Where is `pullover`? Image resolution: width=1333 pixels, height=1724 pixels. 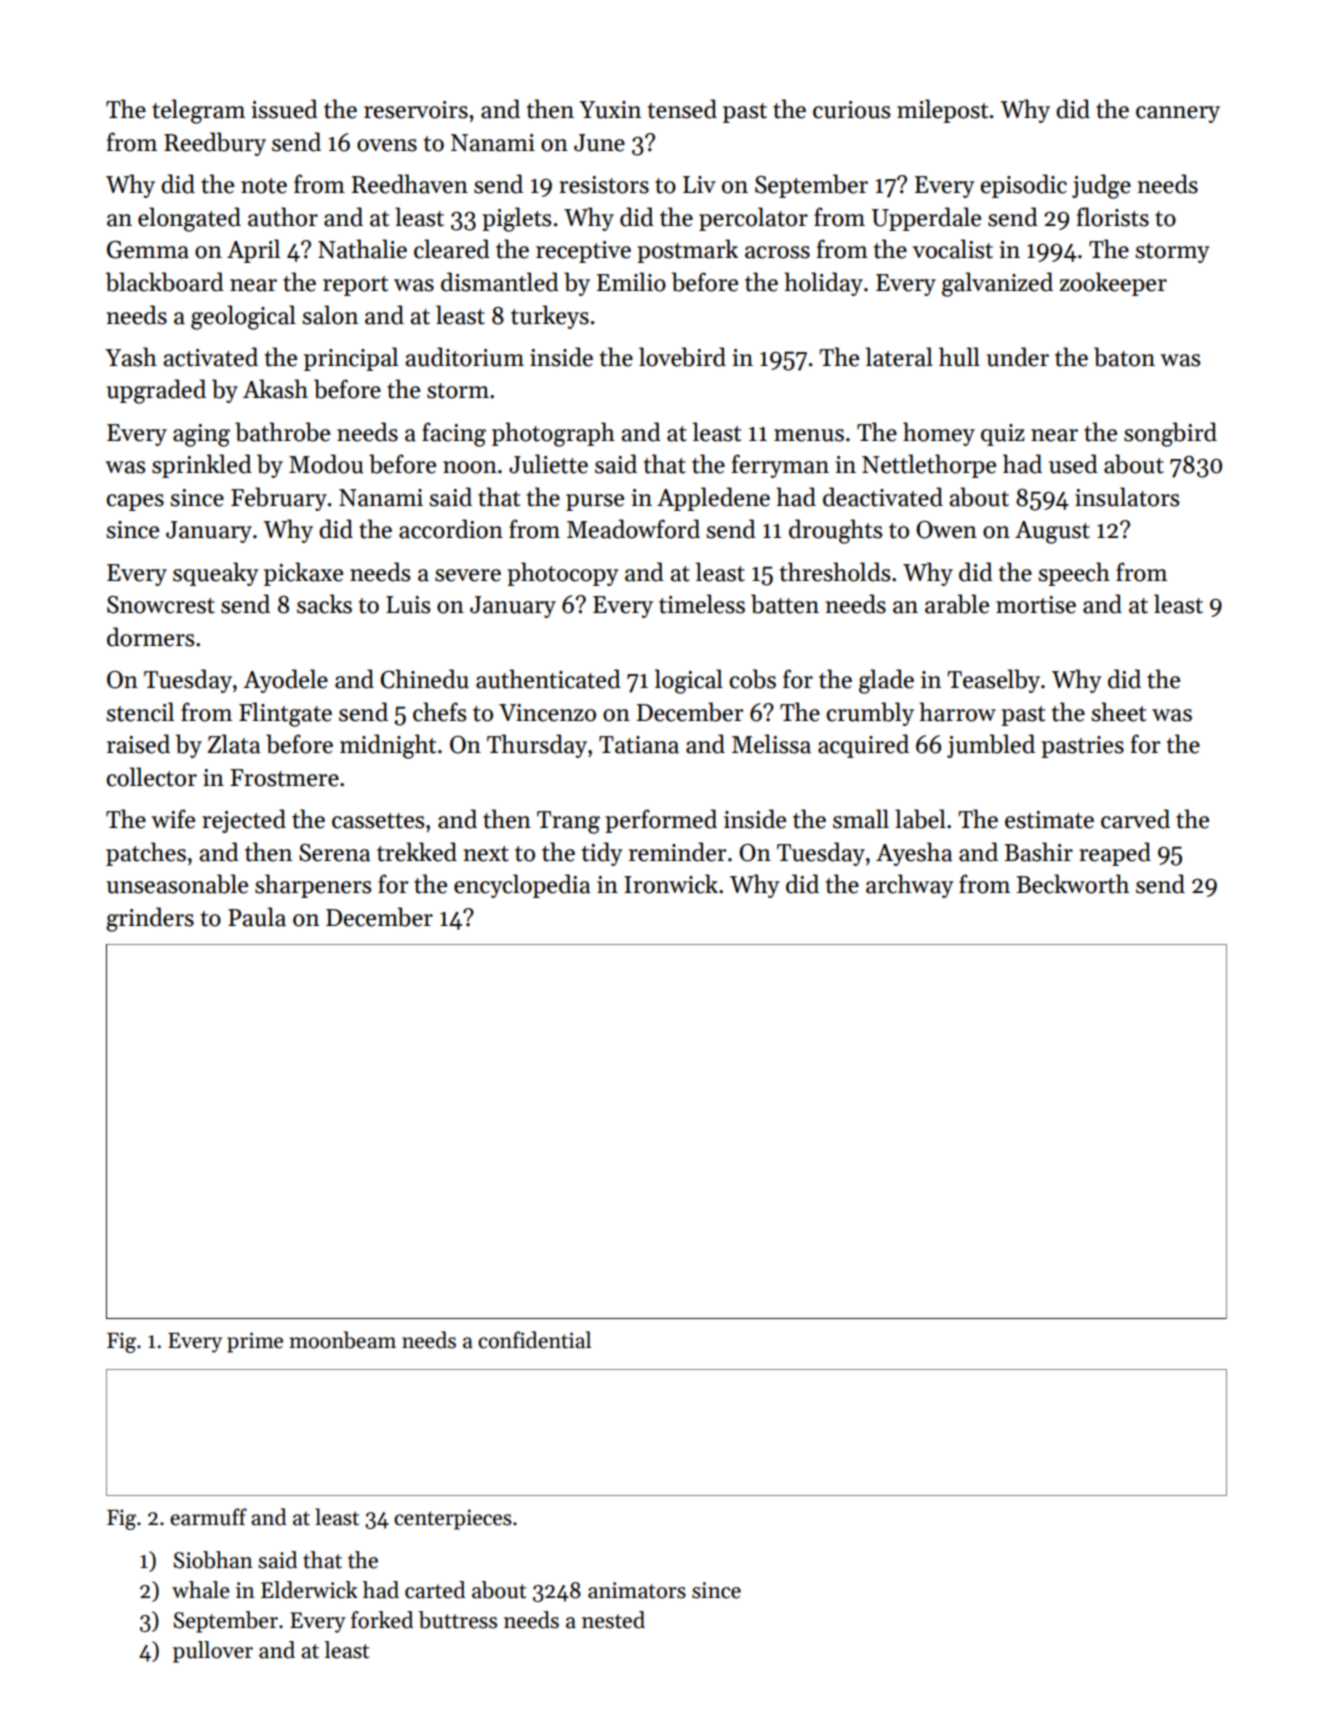 pullover is located at coordinates (213, 1652).
